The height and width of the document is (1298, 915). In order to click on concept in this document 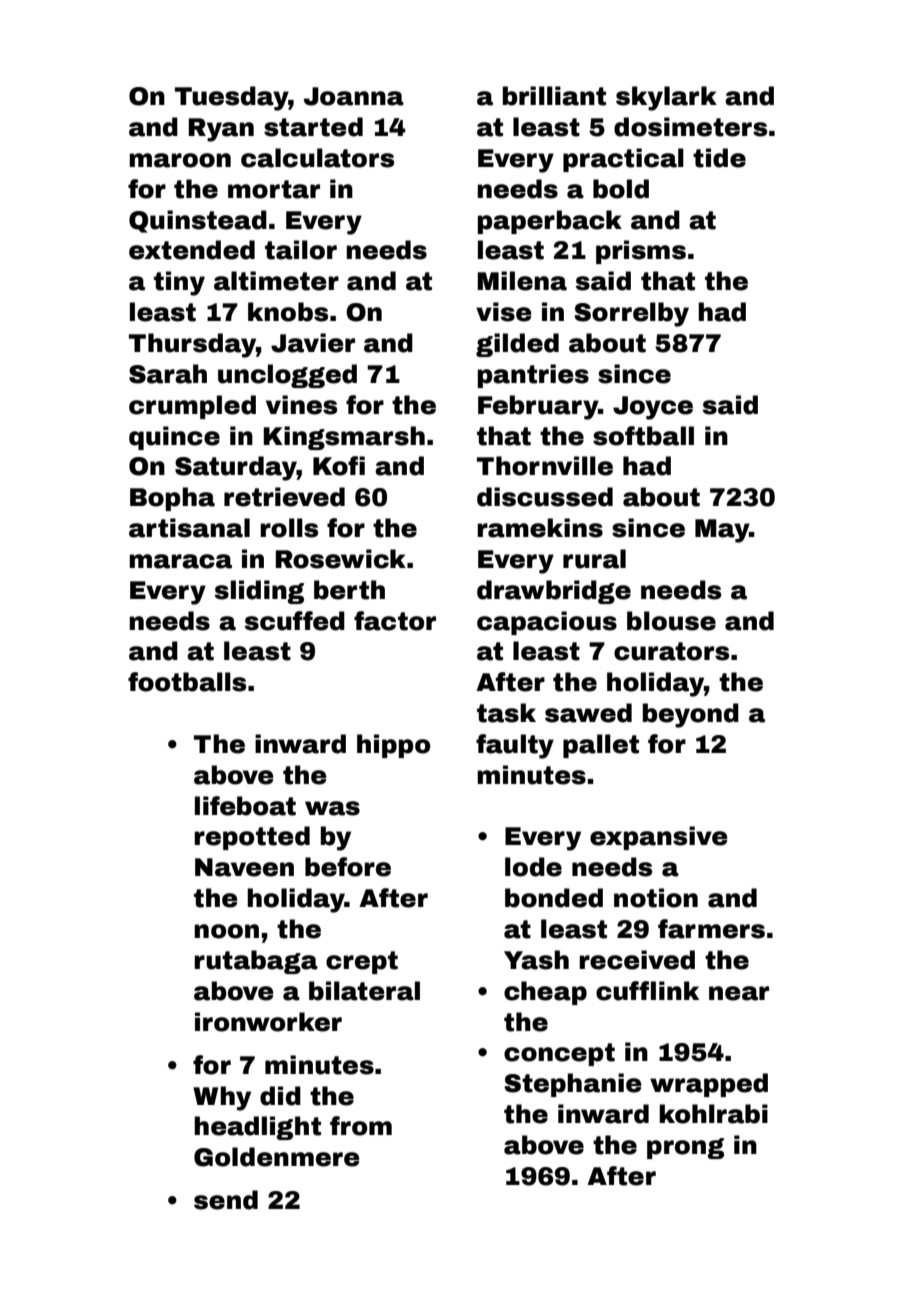, I will do `click(559, 1054)`.
